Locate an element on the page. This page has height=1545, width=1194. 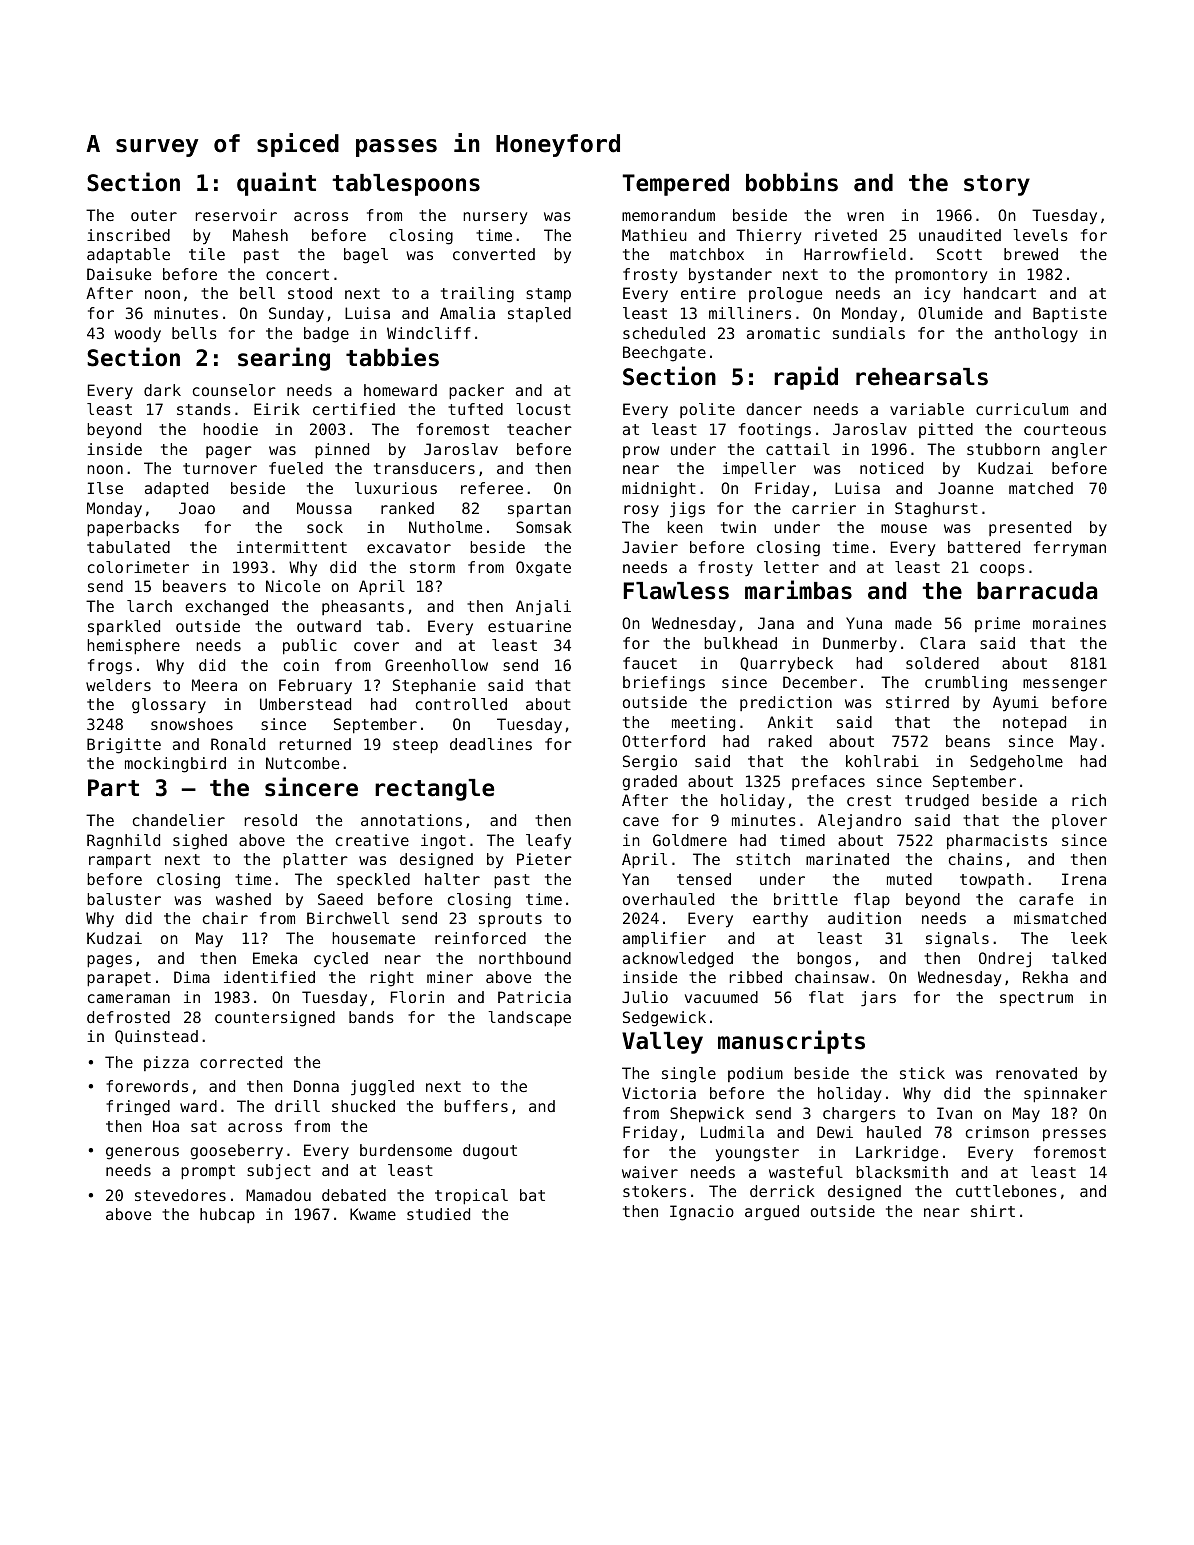
identified is located at coordinates (269, 977).
